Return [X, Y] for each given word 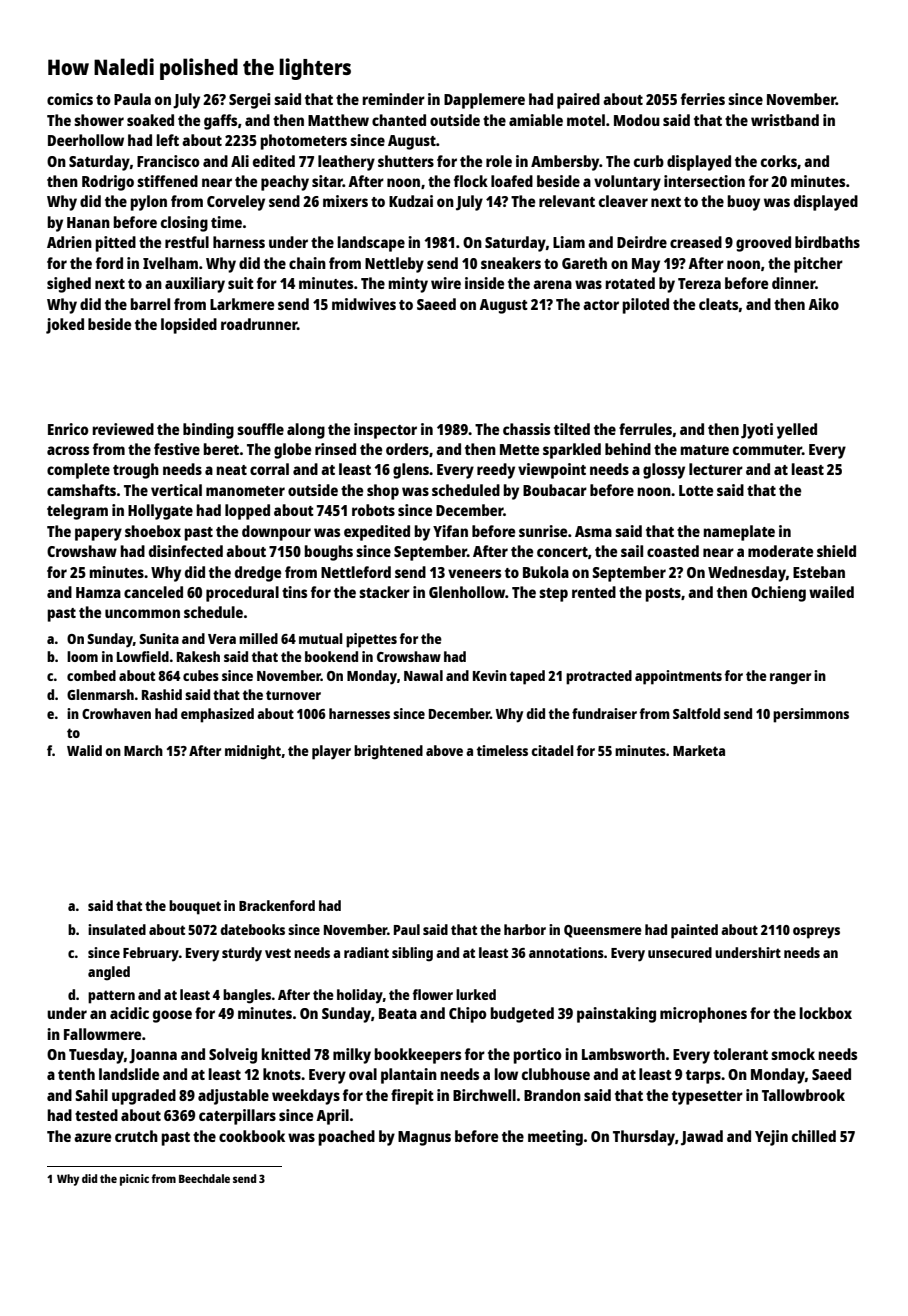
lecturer [716, 469]
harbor [525, 929]
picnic [134, 1180]
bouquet [195, 907]
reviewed [123, 429]
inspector [385, 431]
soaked [150, 120]
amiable [536, 120]
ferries [703, 99]
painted [694, 931]
